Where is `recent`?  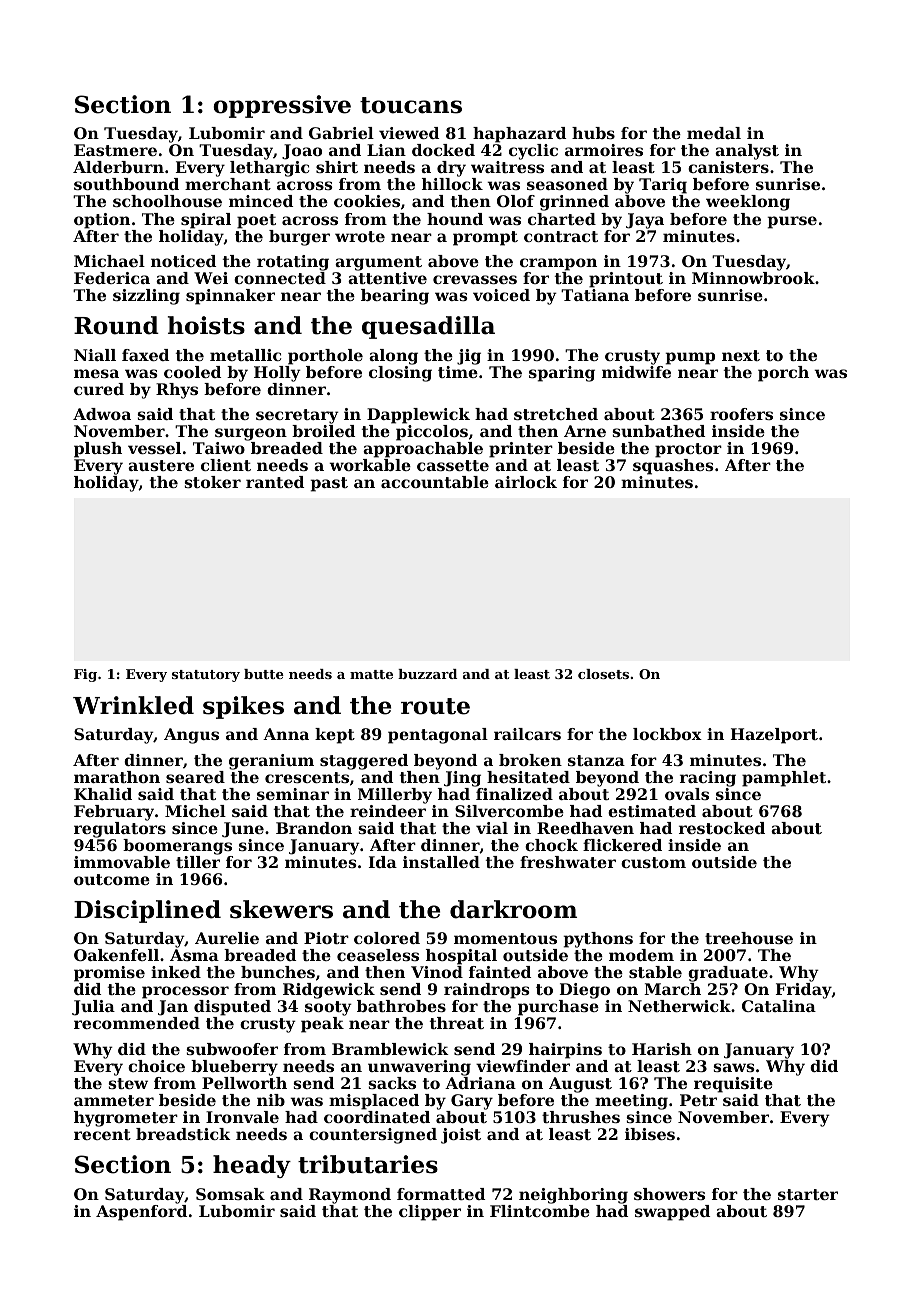
recent is located at coordinates (102, 1134).
